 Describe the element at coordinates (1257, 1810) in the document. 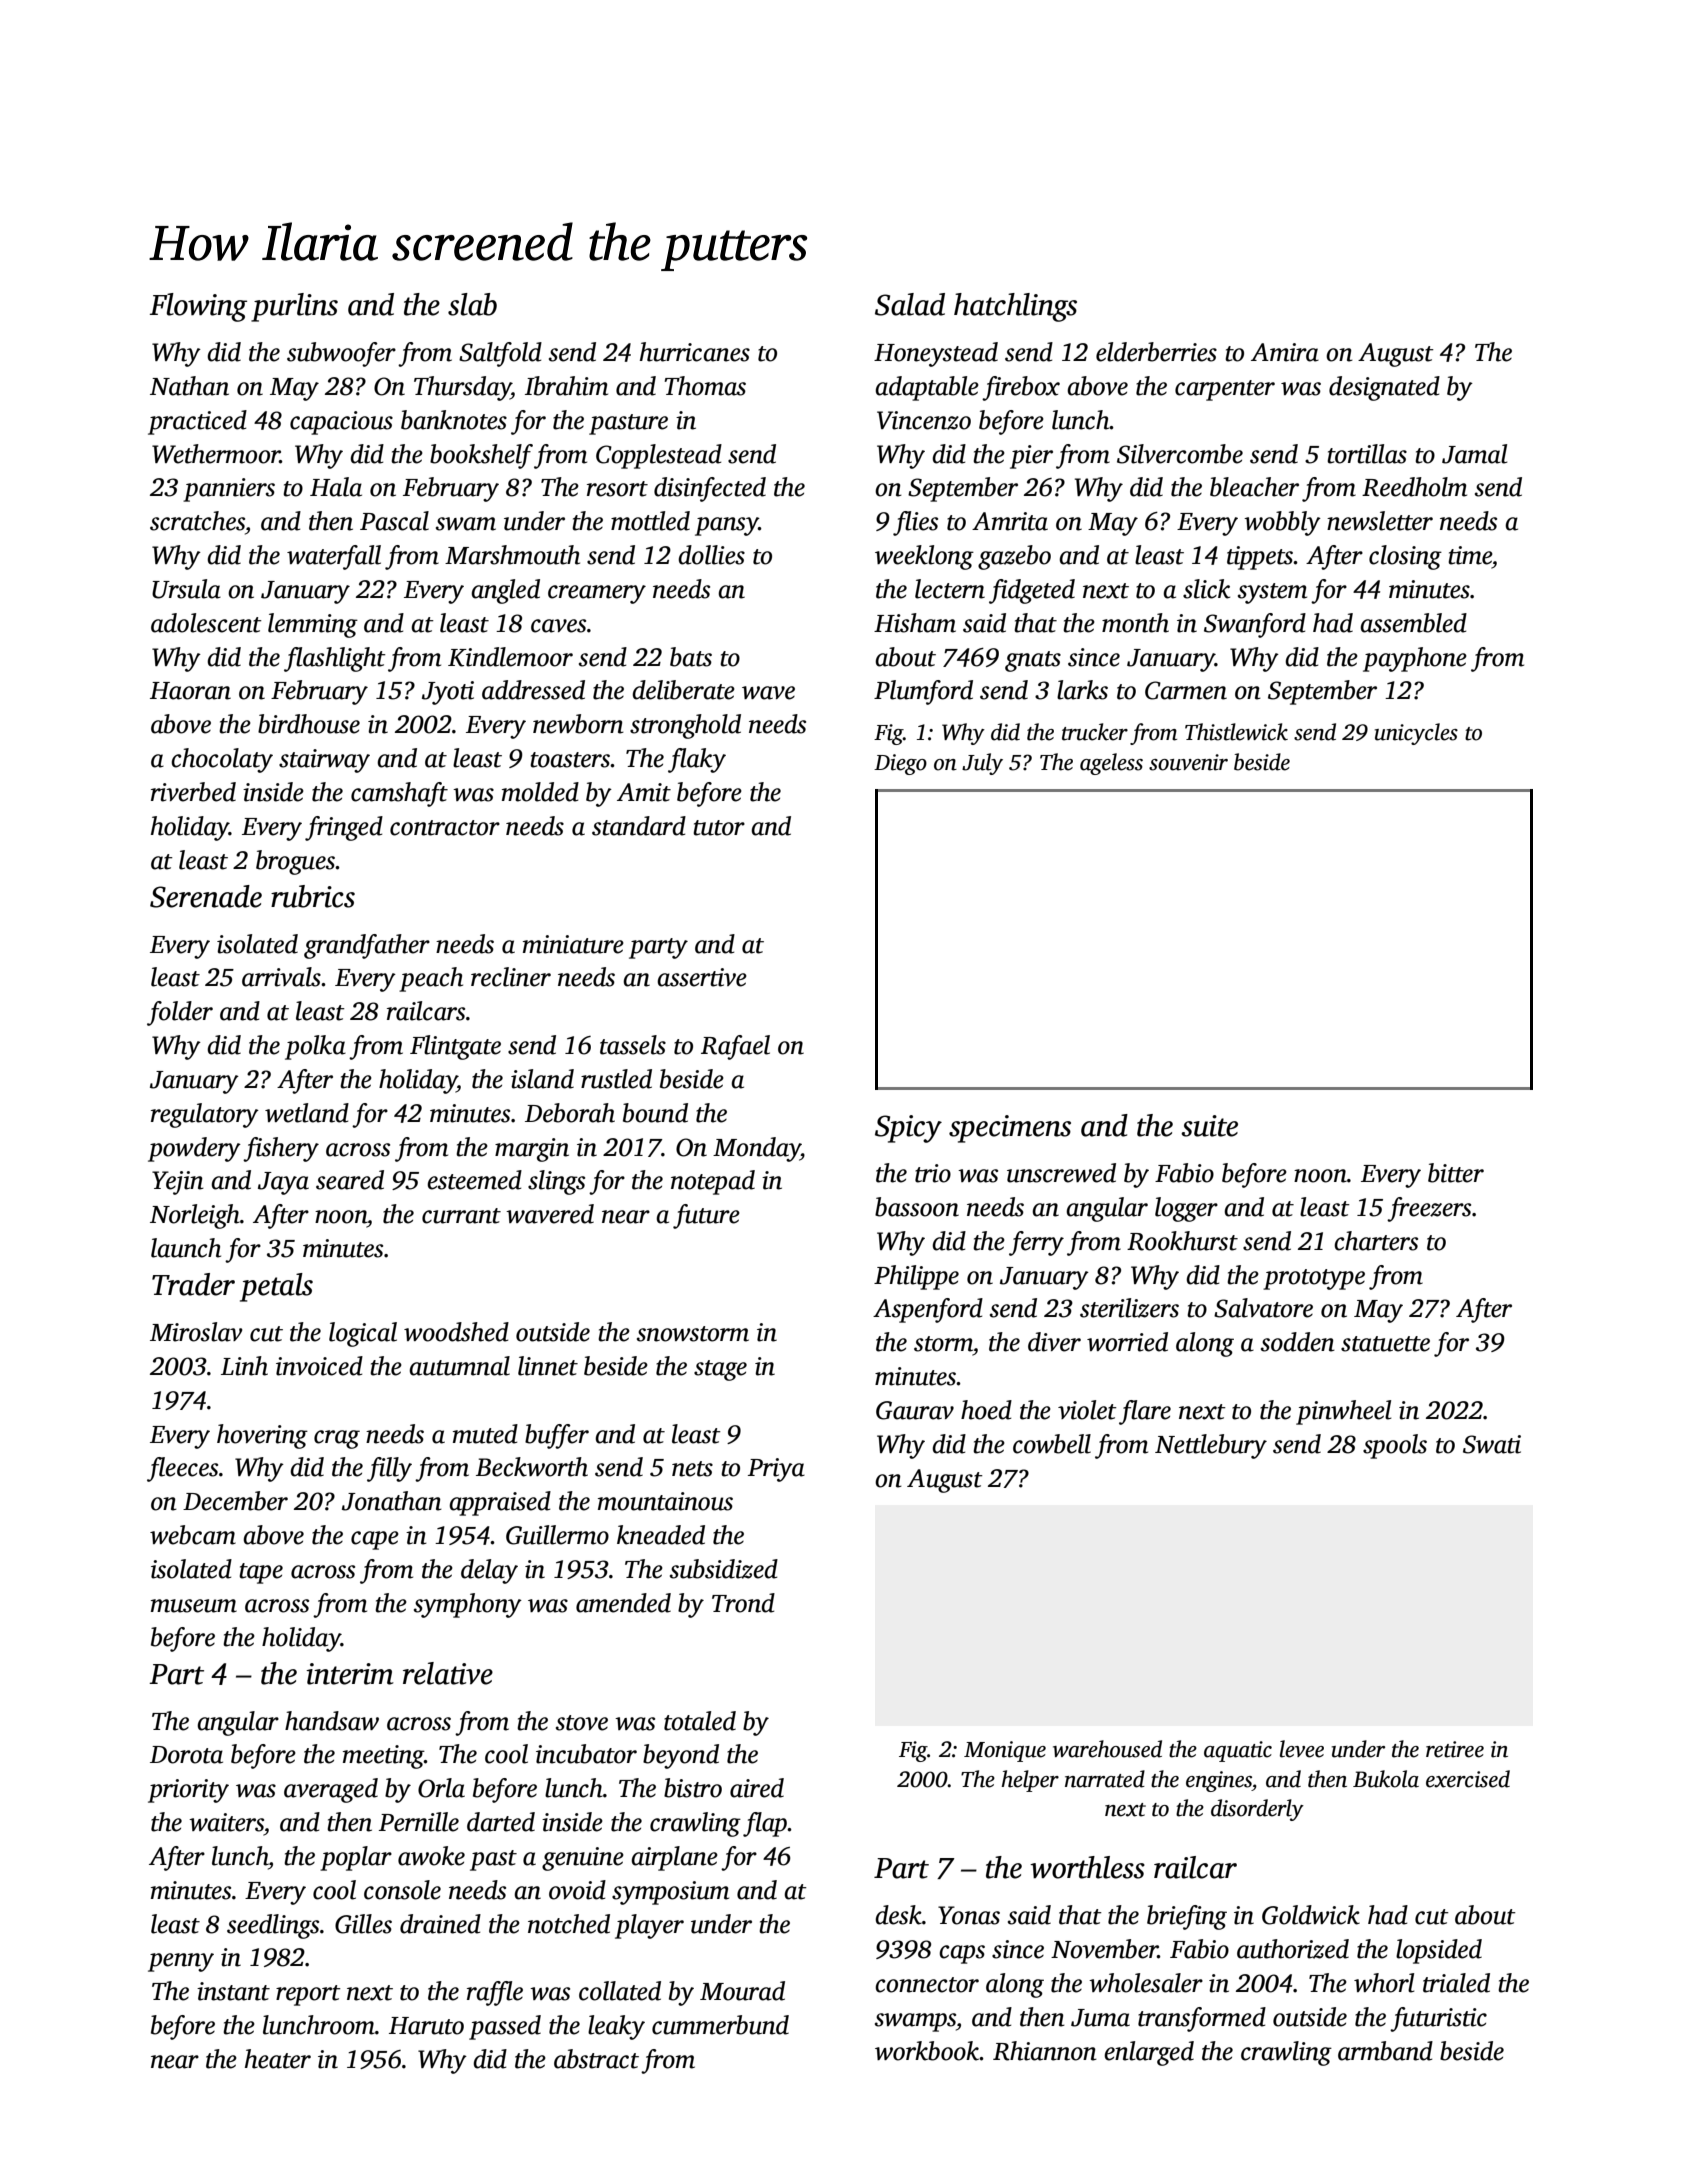

I see `disorderly` at that location.
